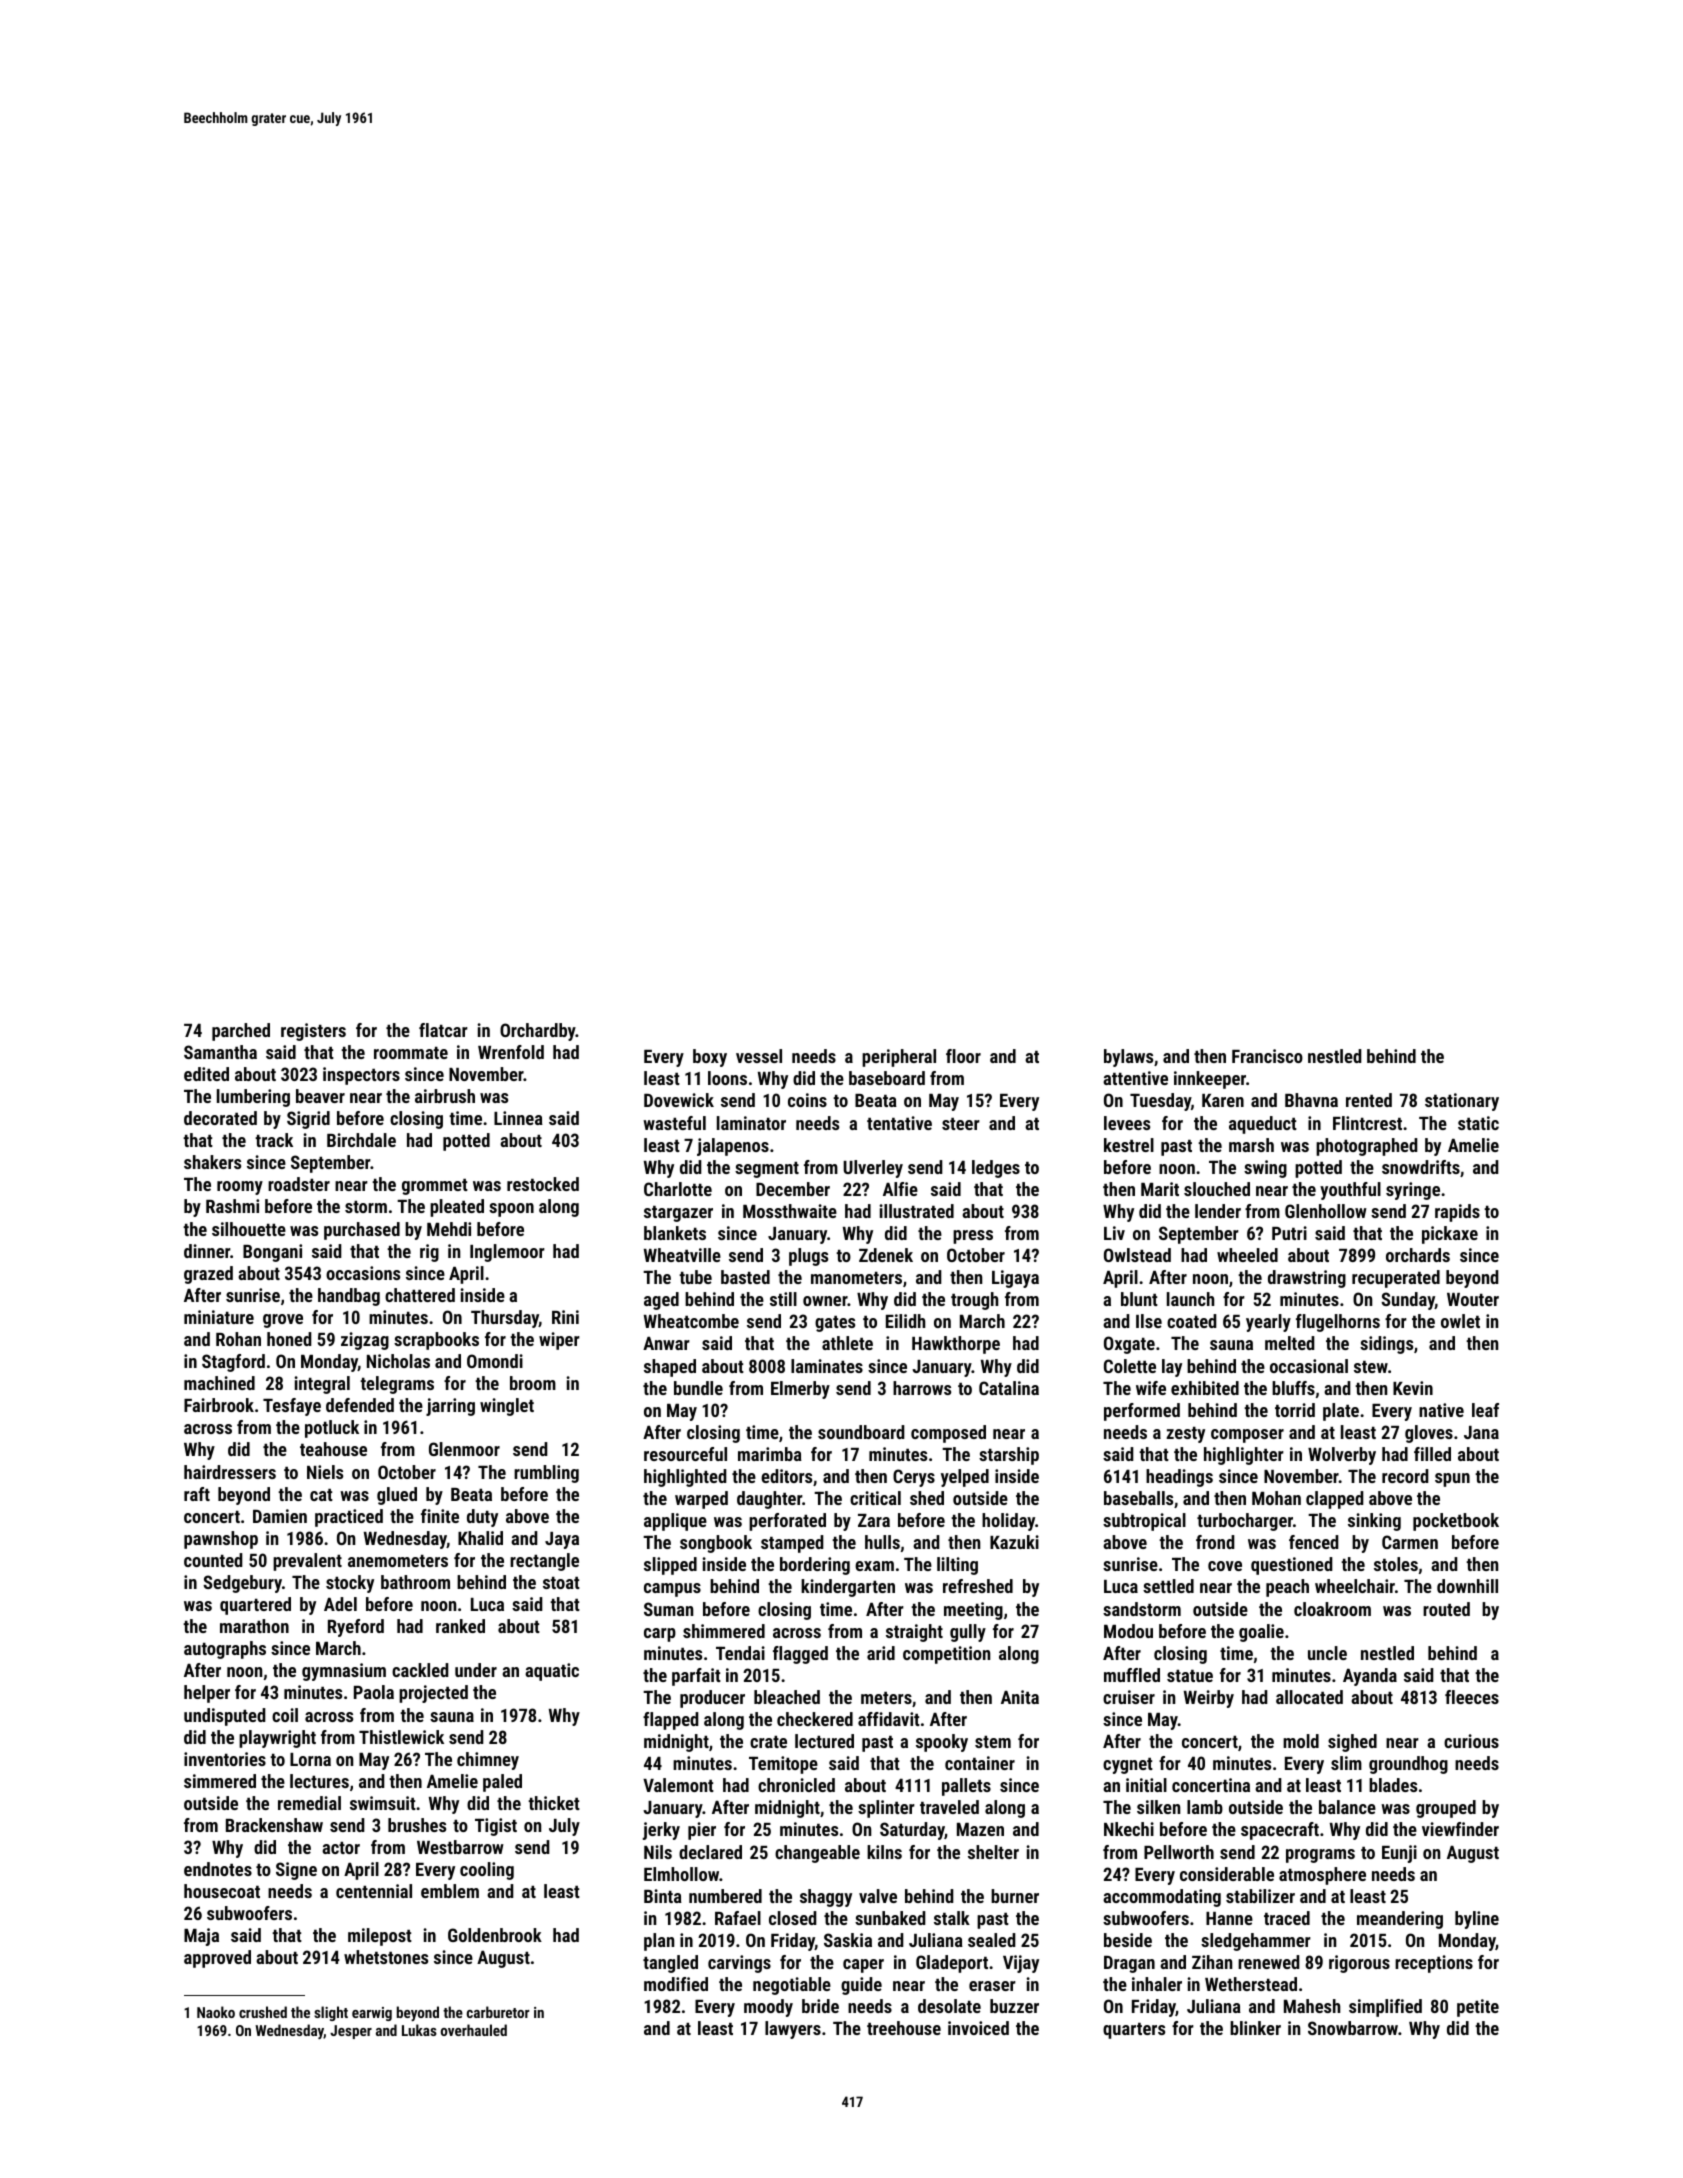 The image size is (1683, 2178). Describe the element at coordinates (1127, 1123) in the screenshot. I see `levees` at that location.
